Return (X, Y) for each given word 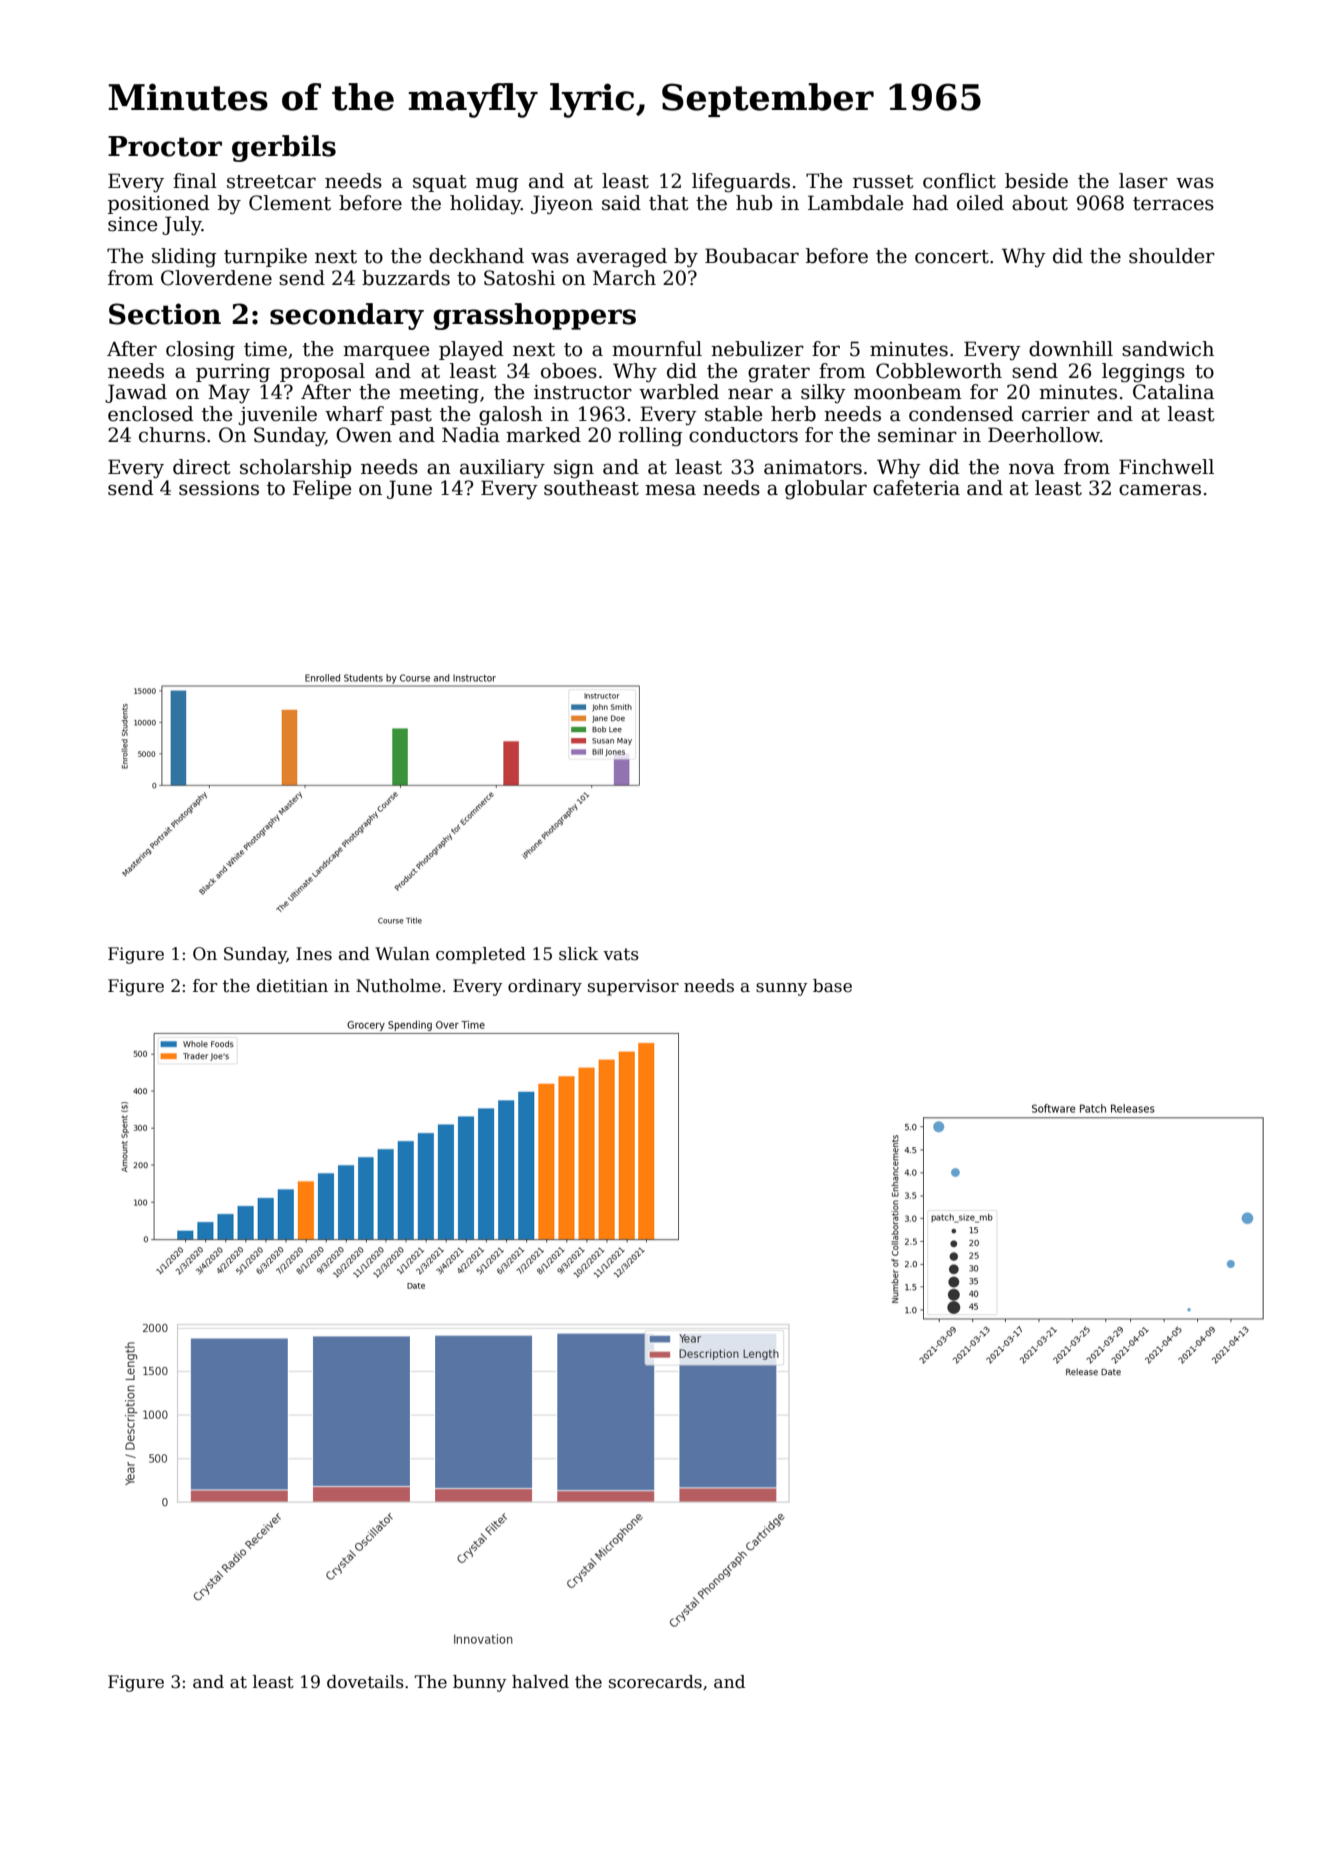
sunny (782, 989)
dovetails (365, 1682)
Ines (314, 954)
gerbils (284, 148)
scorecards (655, 1682)
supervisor (633, 987)
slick (578, 954)
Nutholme (398, 986)
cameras (1160, 490)
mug (497, 184)
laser (1143, 181)
